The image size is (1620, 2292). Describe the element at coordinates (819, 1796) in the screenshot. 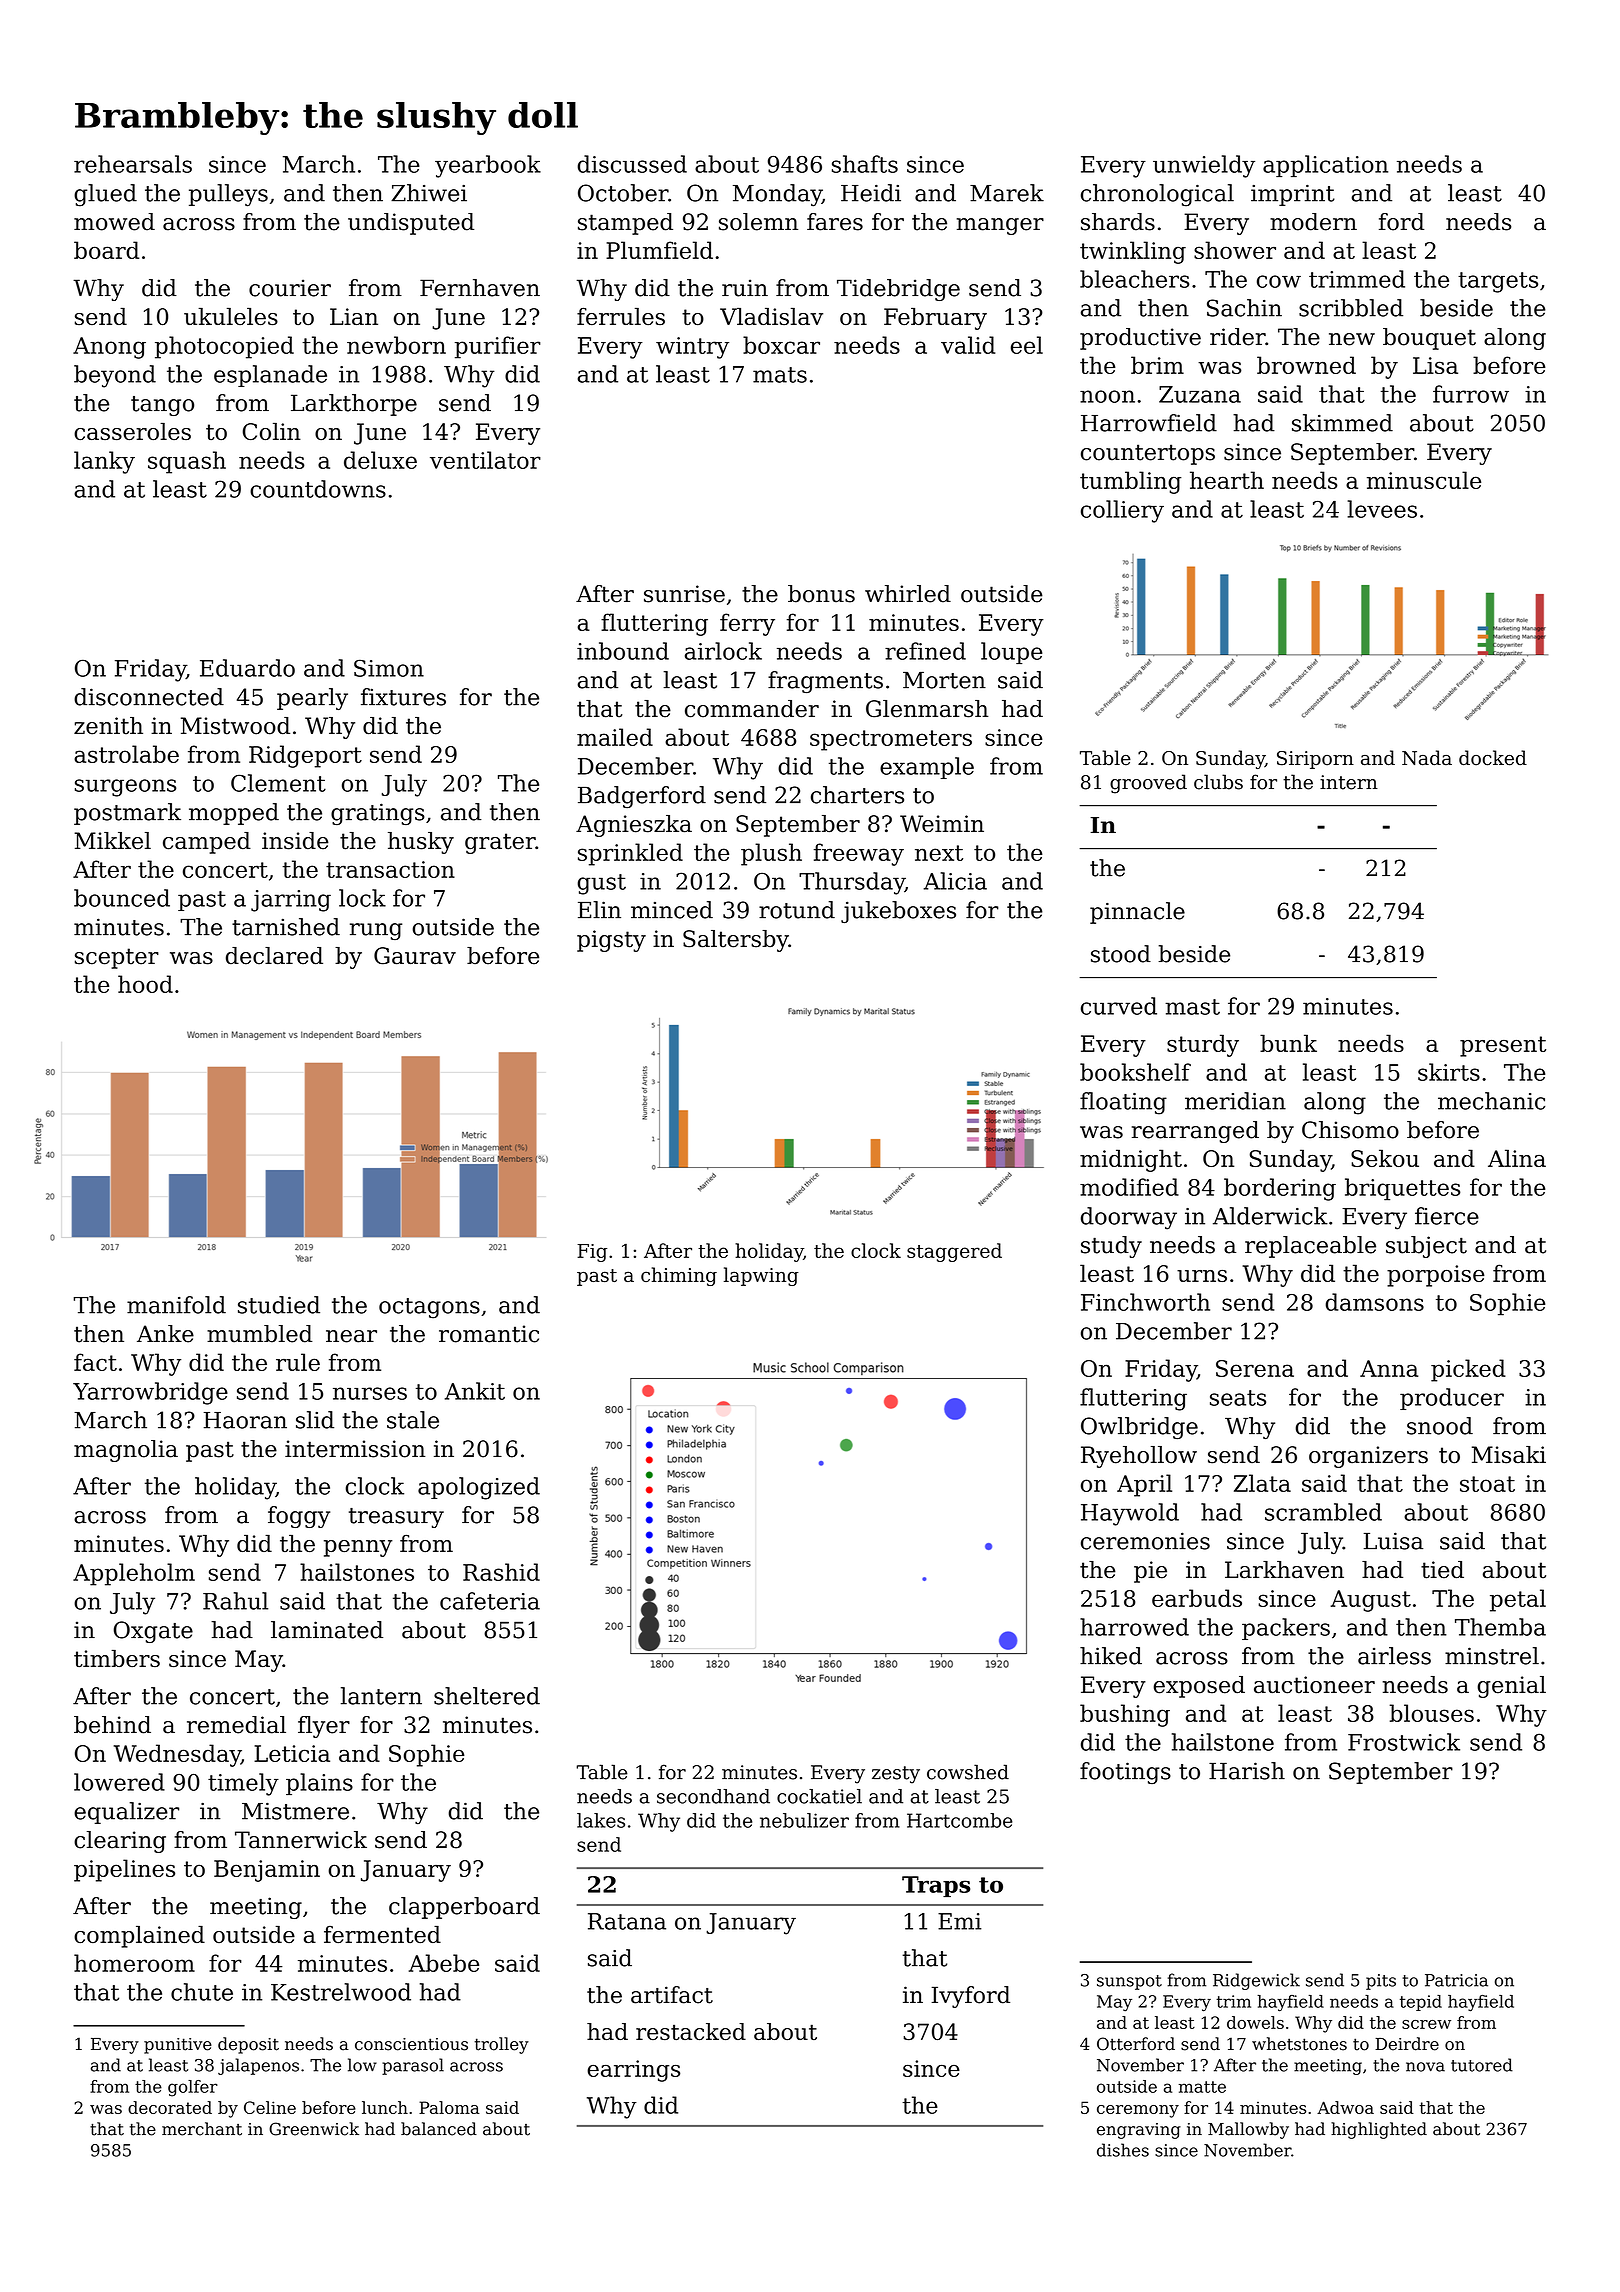

I see `cockatiel` at that location.
